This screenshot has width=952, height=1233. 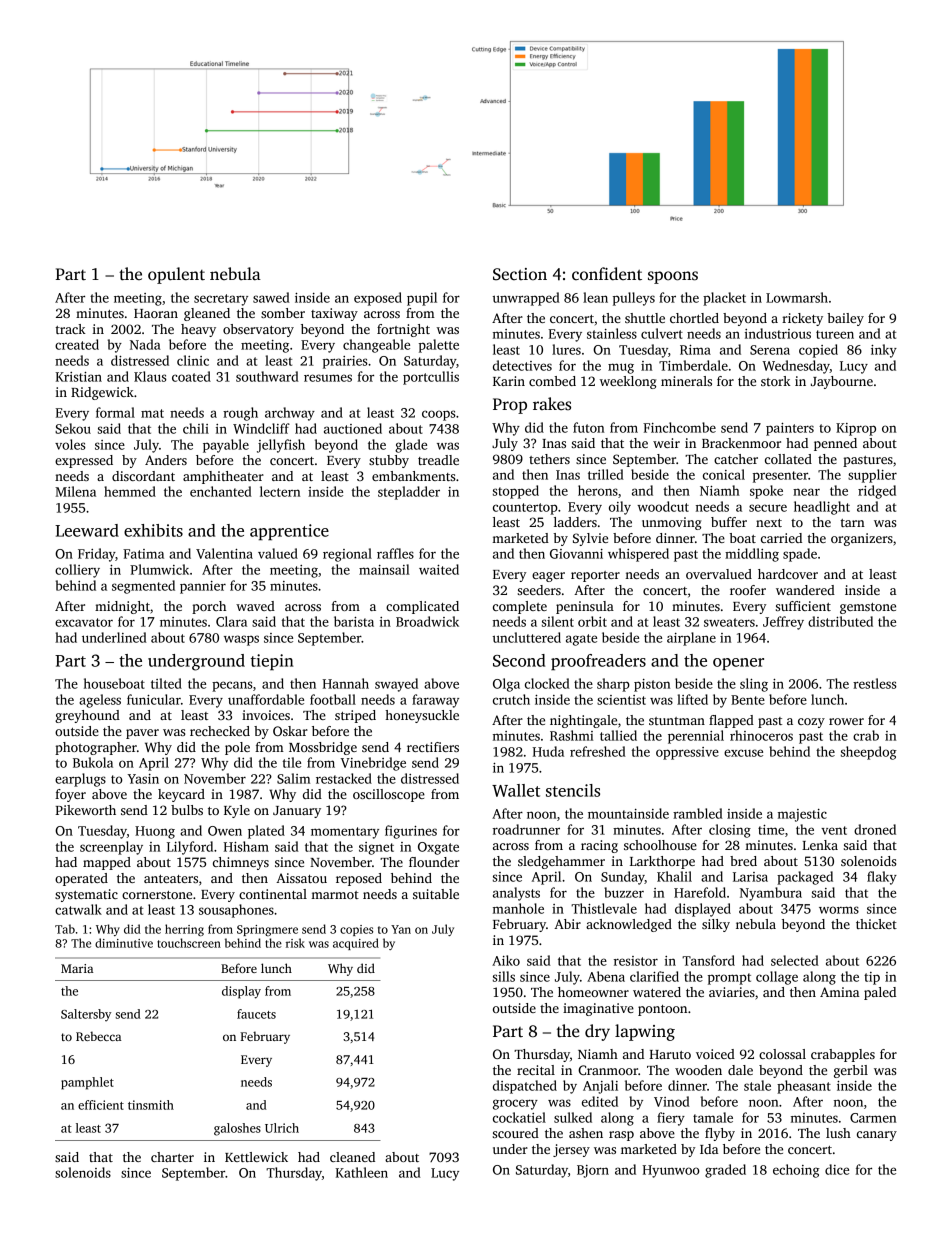 What do you see at coordinates (176, 275) in the screenshot?
I see `opulent` at bounding box center [176, 275].
